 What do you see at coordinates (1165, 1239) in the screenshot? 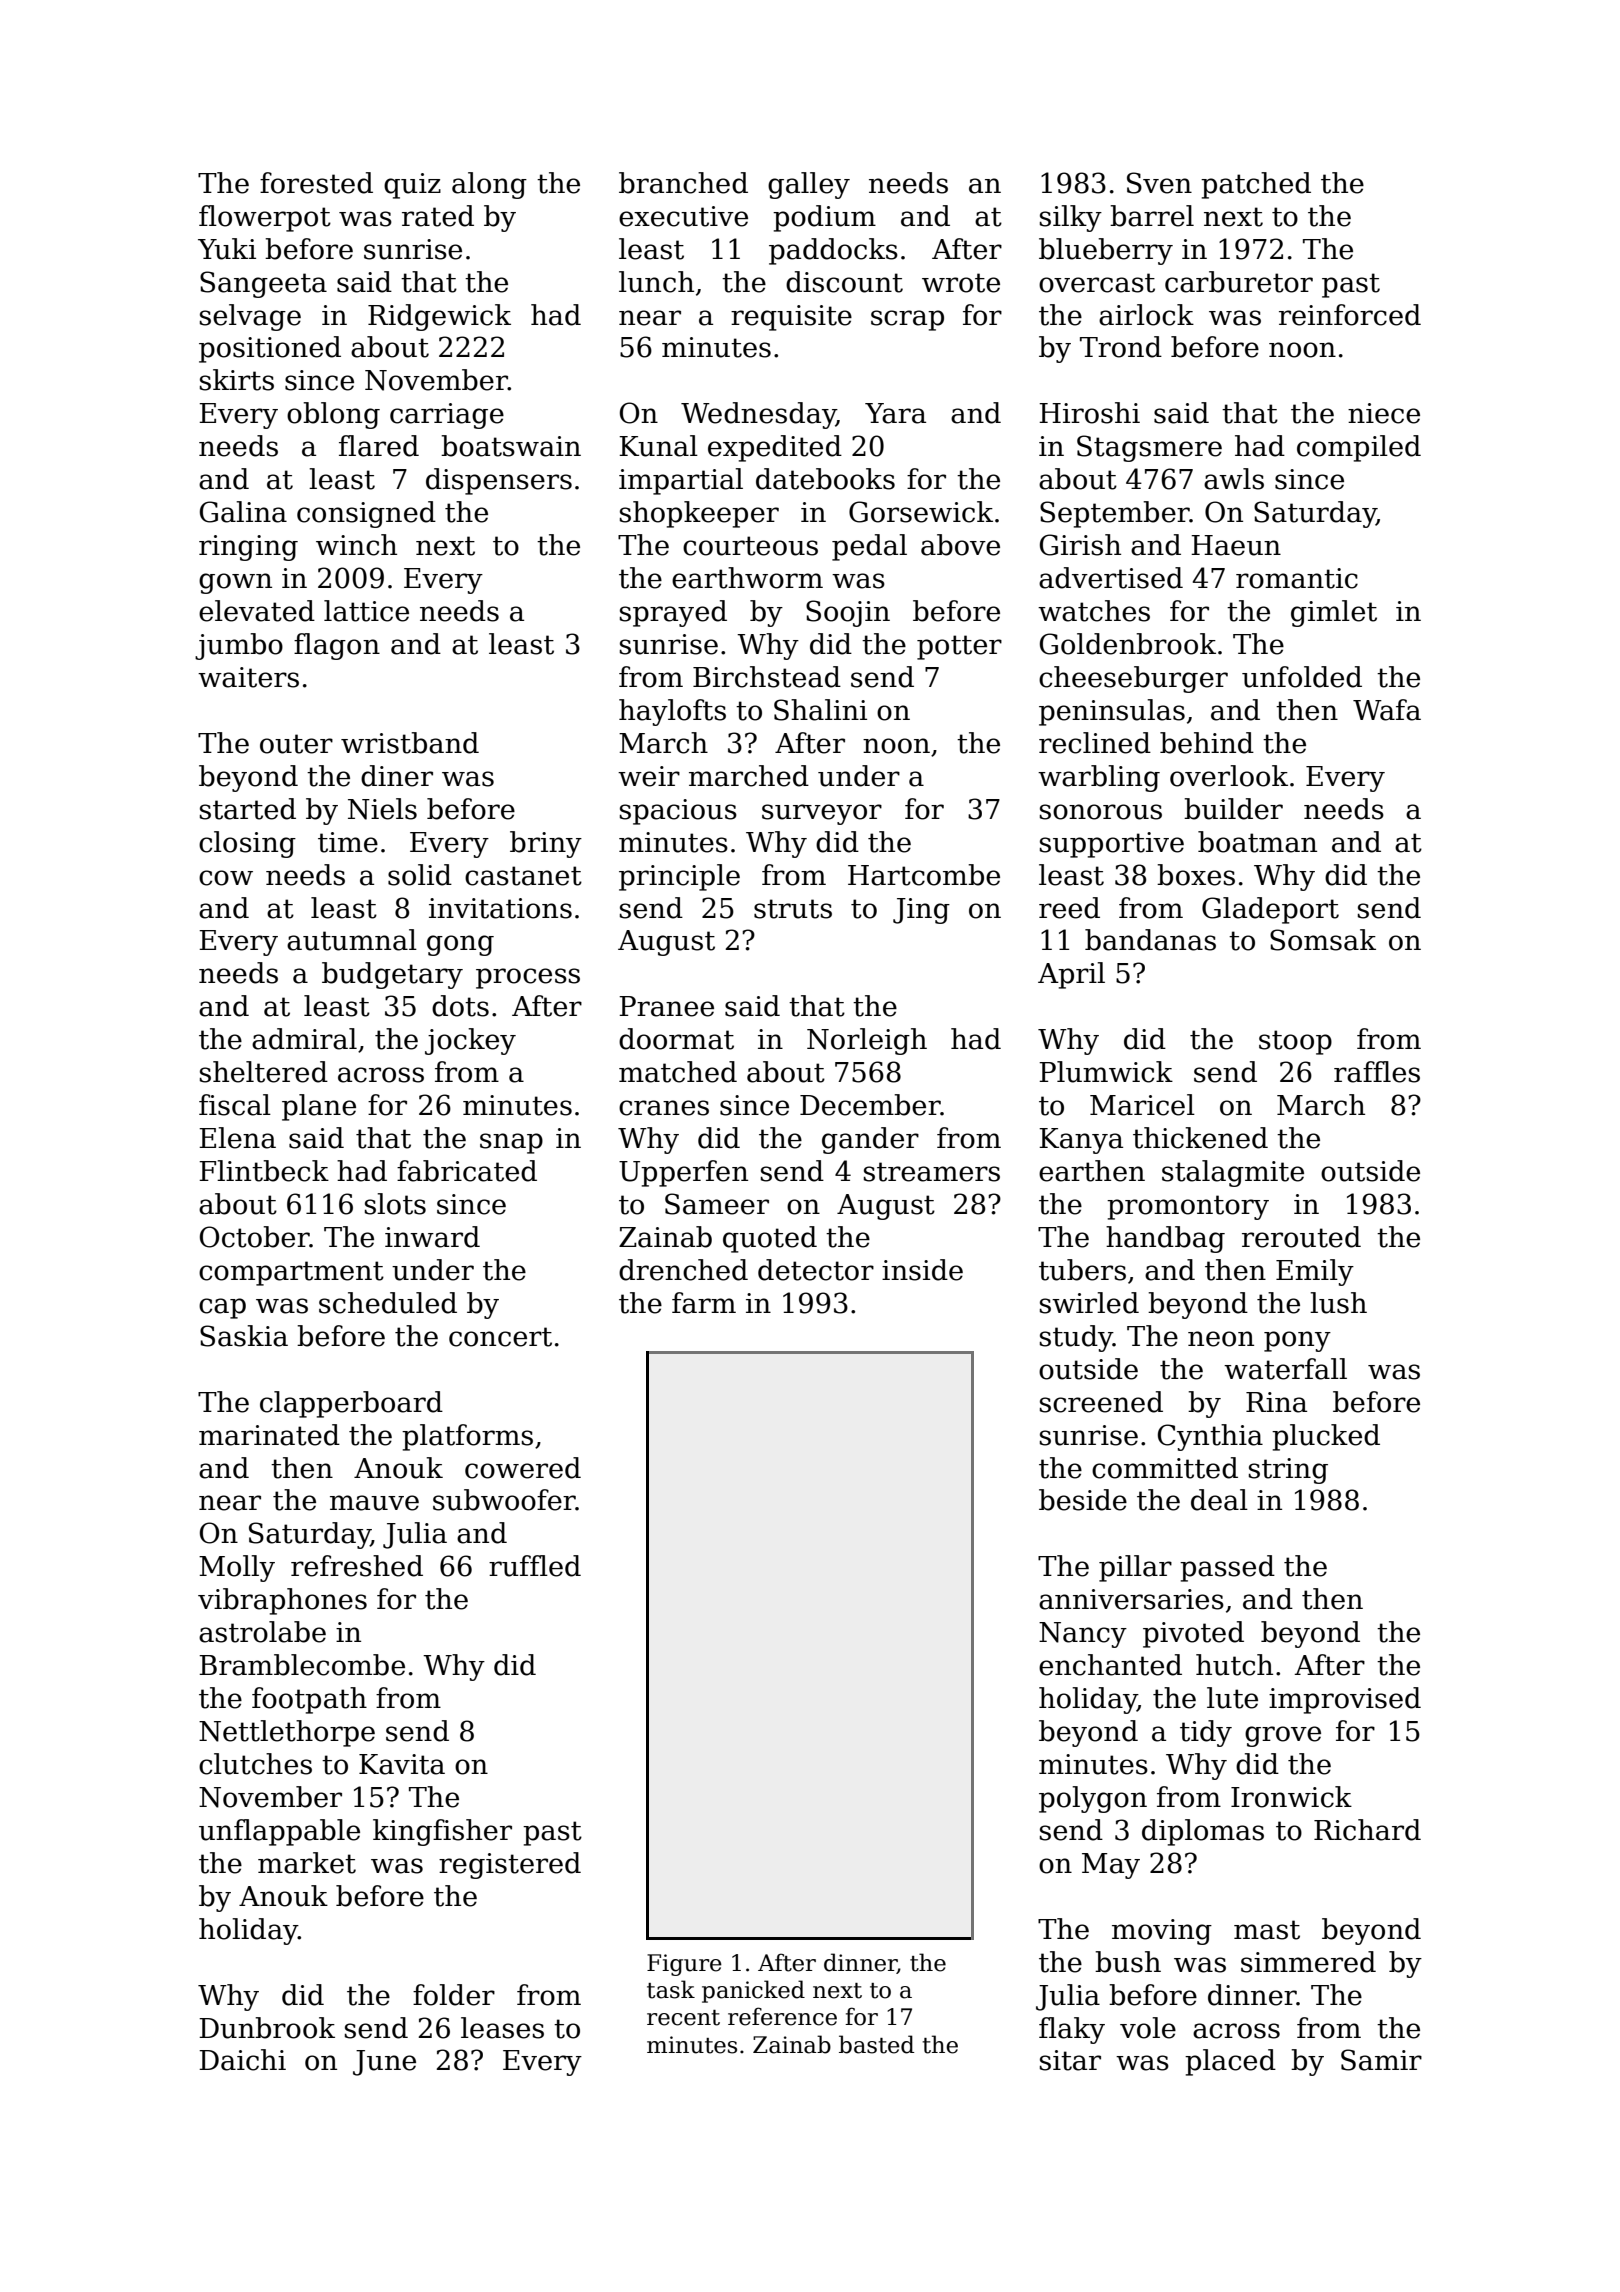
I see `handbag` at bounding box center [1165, 1239].
